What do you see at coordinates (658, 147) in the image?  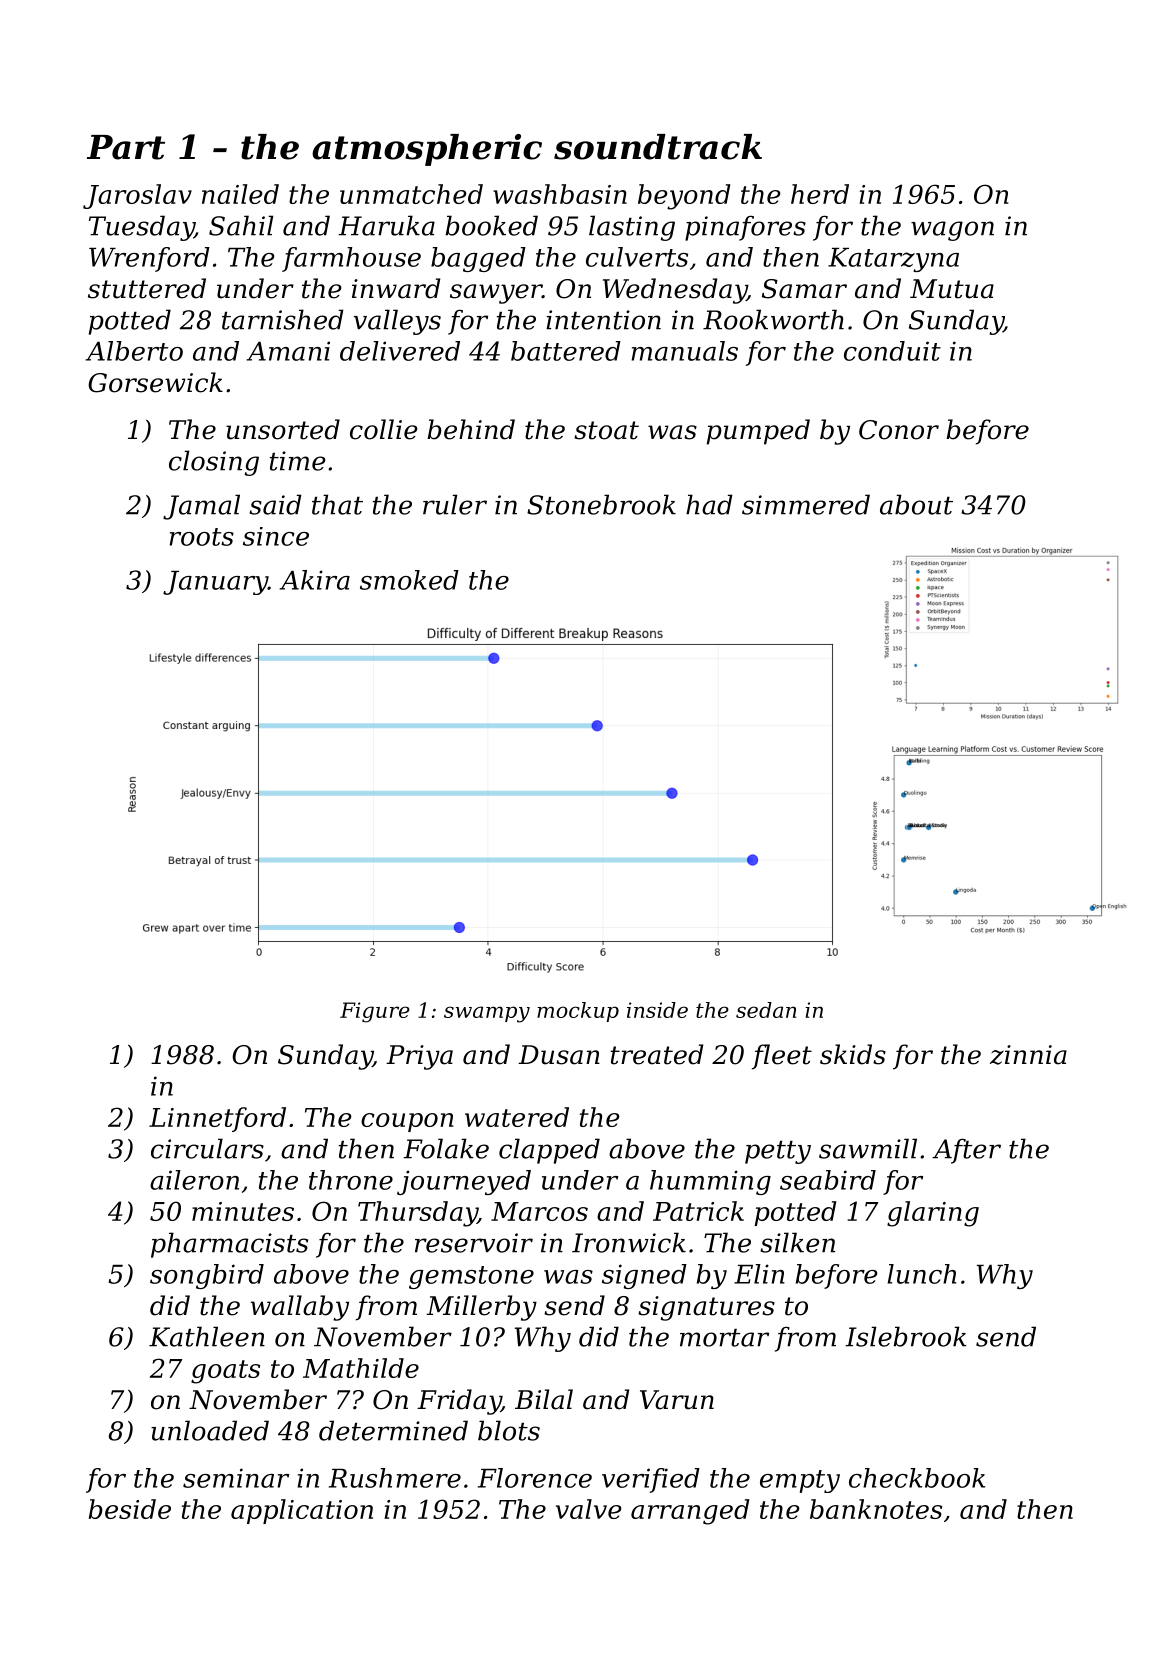 I see `soundtrack` at bounding box center [658, 147].
